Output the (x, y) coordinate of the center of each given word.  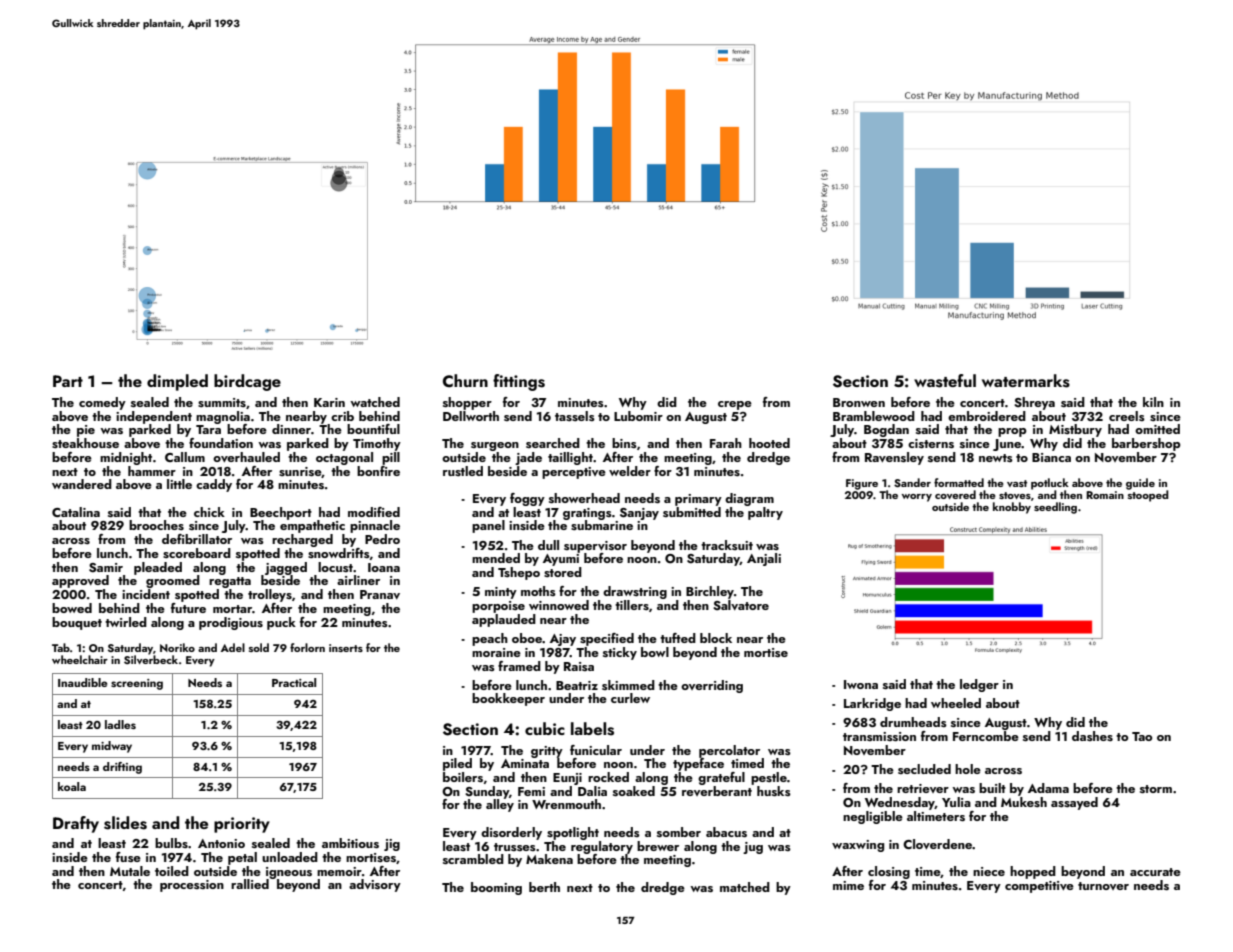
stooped (1148, 496)
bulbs (171, 843)
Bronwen (859, 402)
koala (72, 786)
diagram (749, 499)
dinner (291, 429)
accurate (1155, 872)
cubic (545, 728)
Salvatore (741, 605)
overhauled (246, 457)
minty (501, 593)
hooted (769, 443)
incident (146, 594)
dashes (1092, 736)
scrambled (473, 859)
